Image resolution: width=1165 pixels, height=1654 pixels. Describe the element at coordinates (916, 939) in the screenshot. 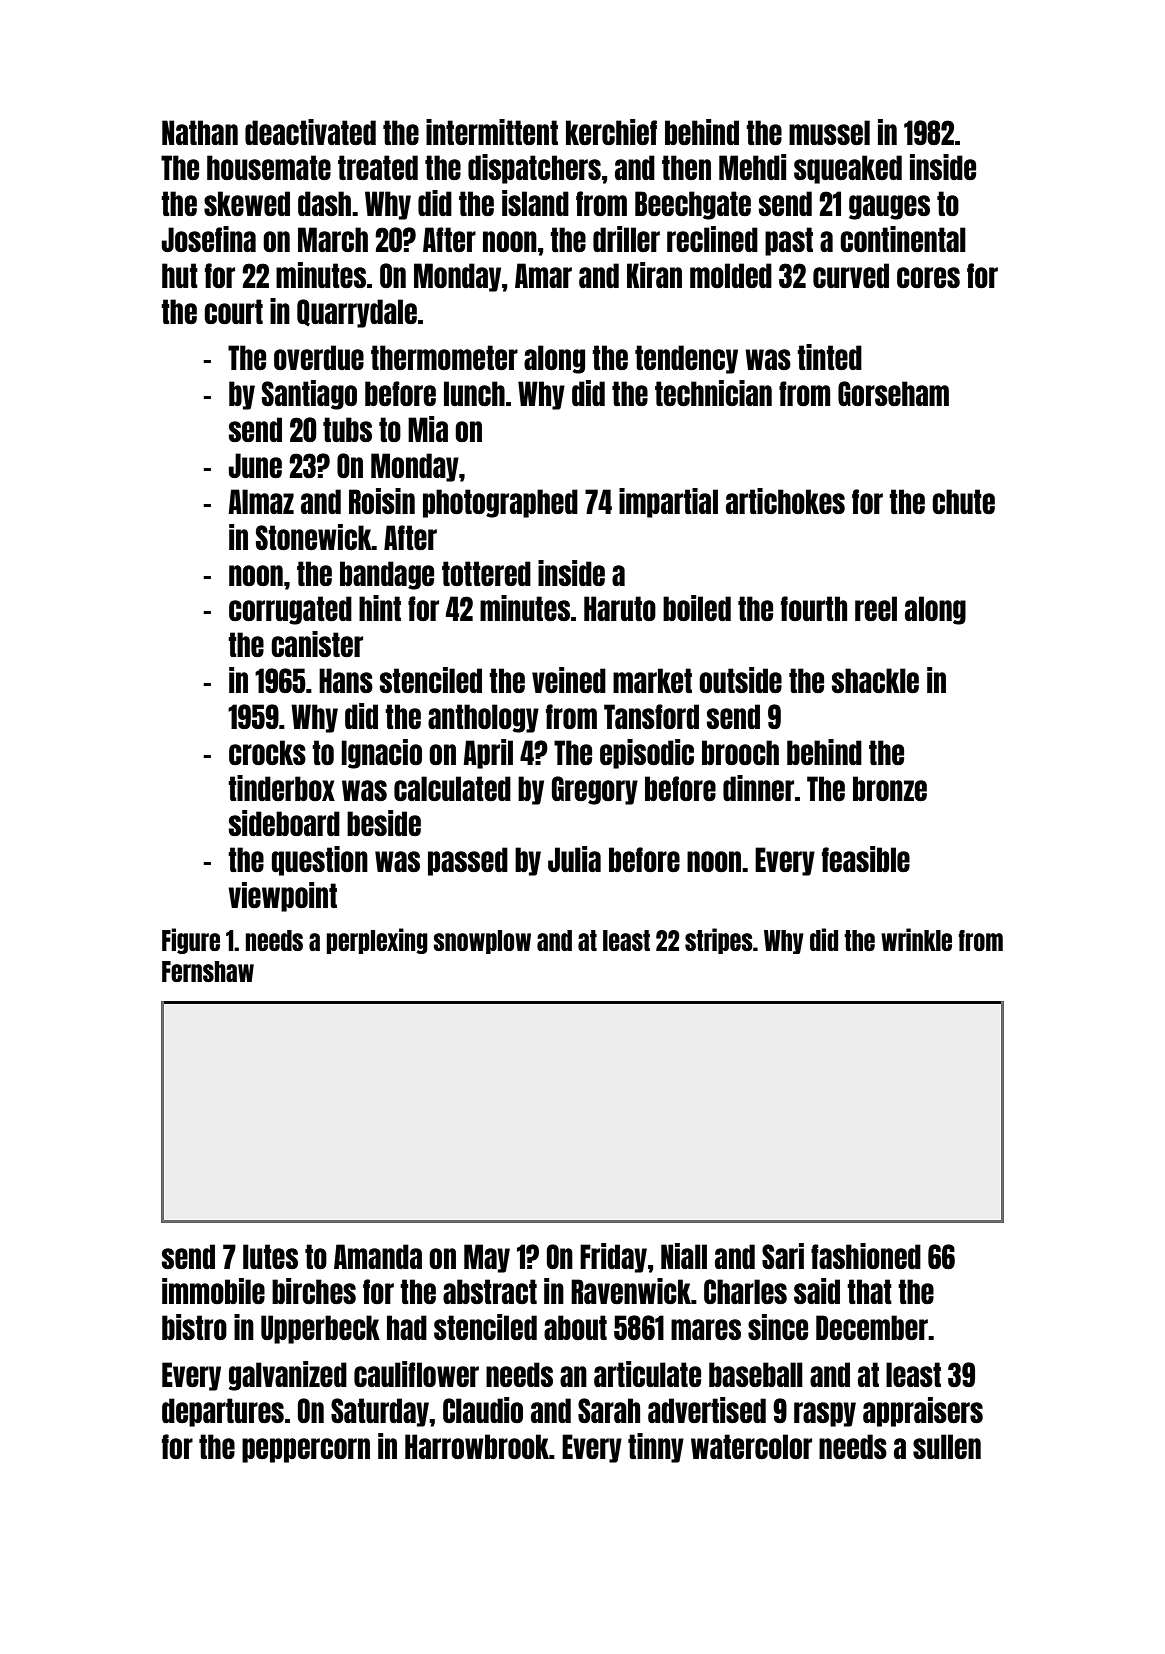

I see `wrinkle` at that location.
